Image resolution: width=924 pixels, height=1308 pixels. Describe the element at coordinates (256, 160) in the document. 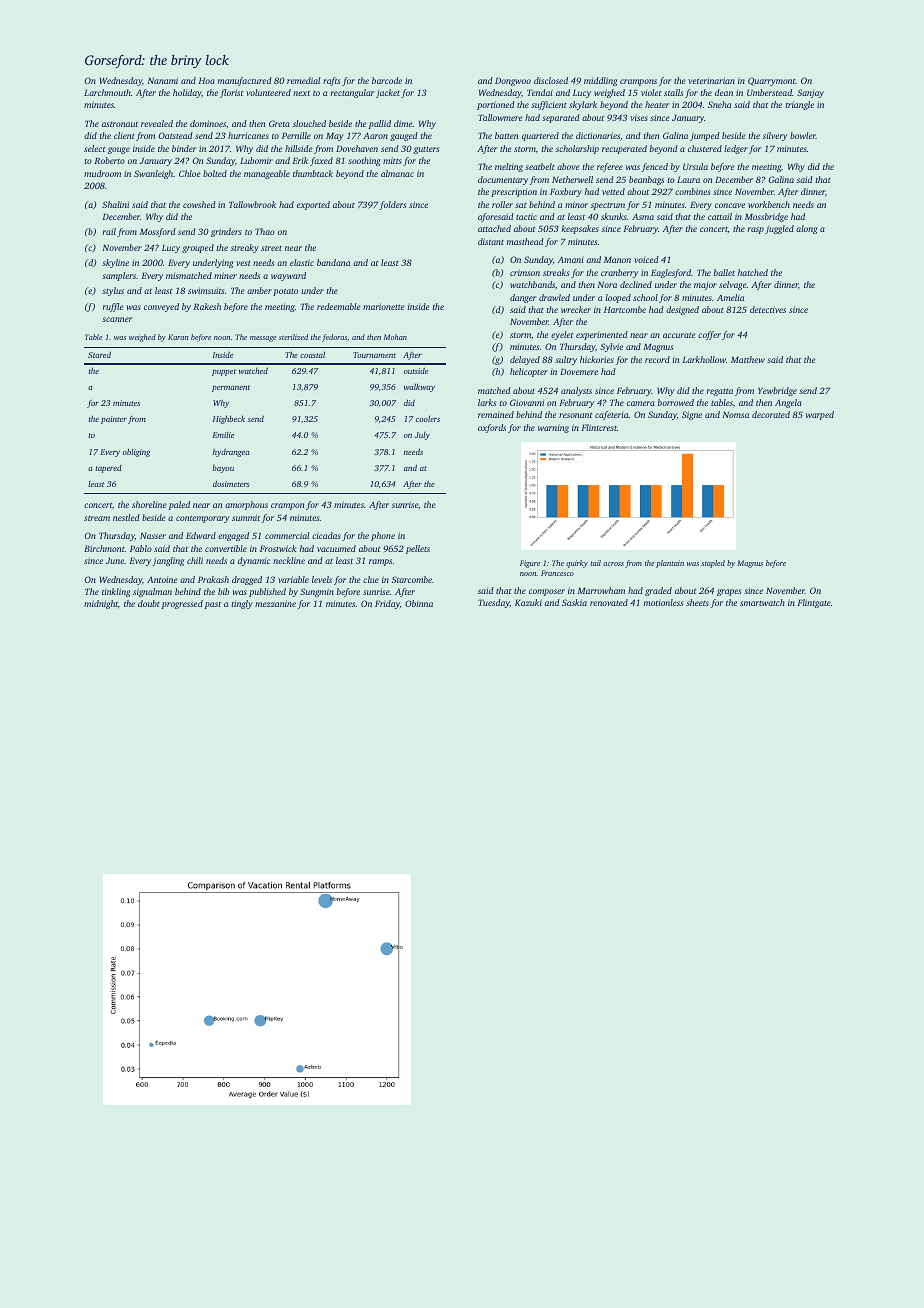

I see `Lubomir` at that location.
